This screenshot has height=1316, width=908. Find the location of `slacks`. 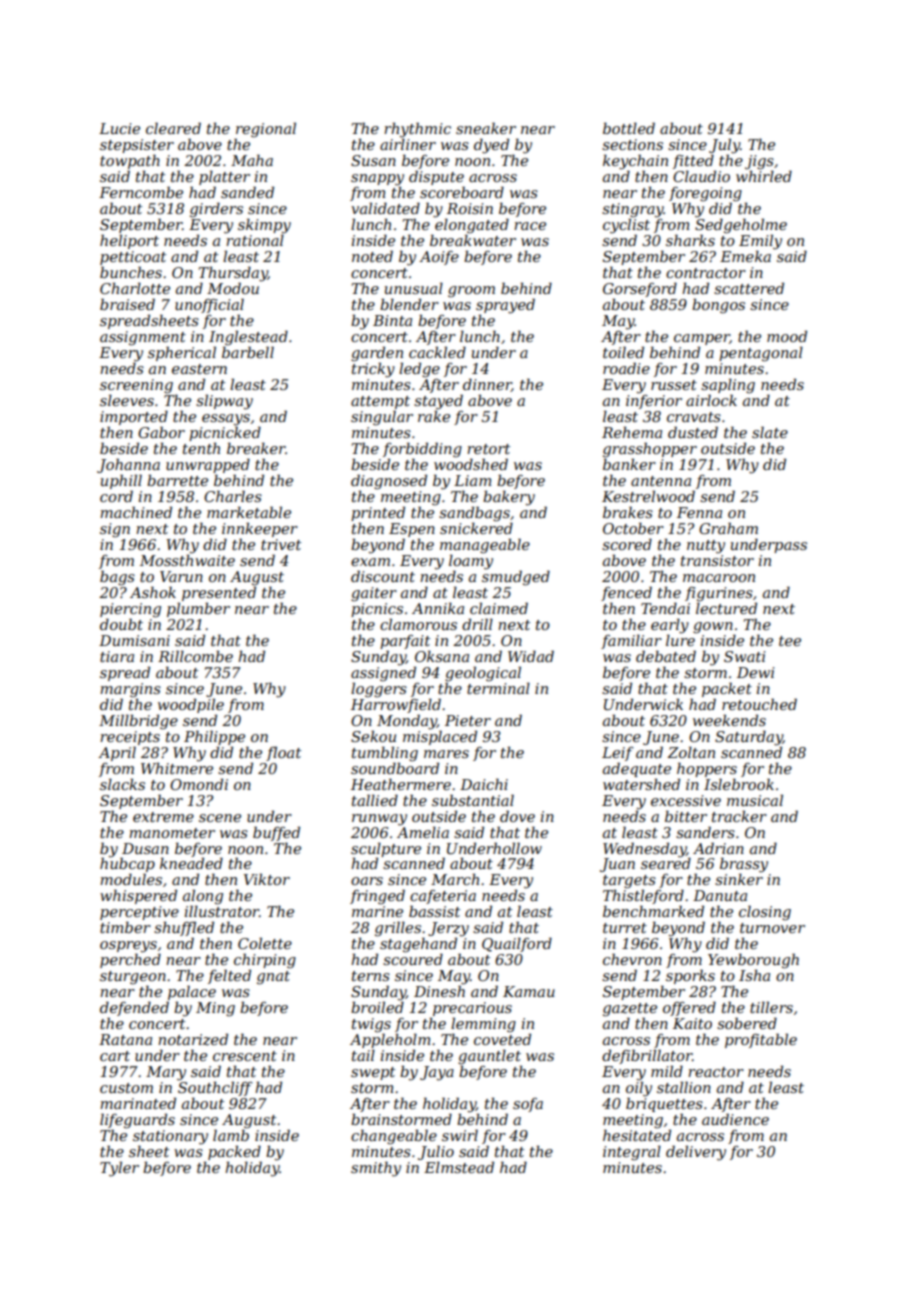

slacks is located at coordinates (122, 784).
